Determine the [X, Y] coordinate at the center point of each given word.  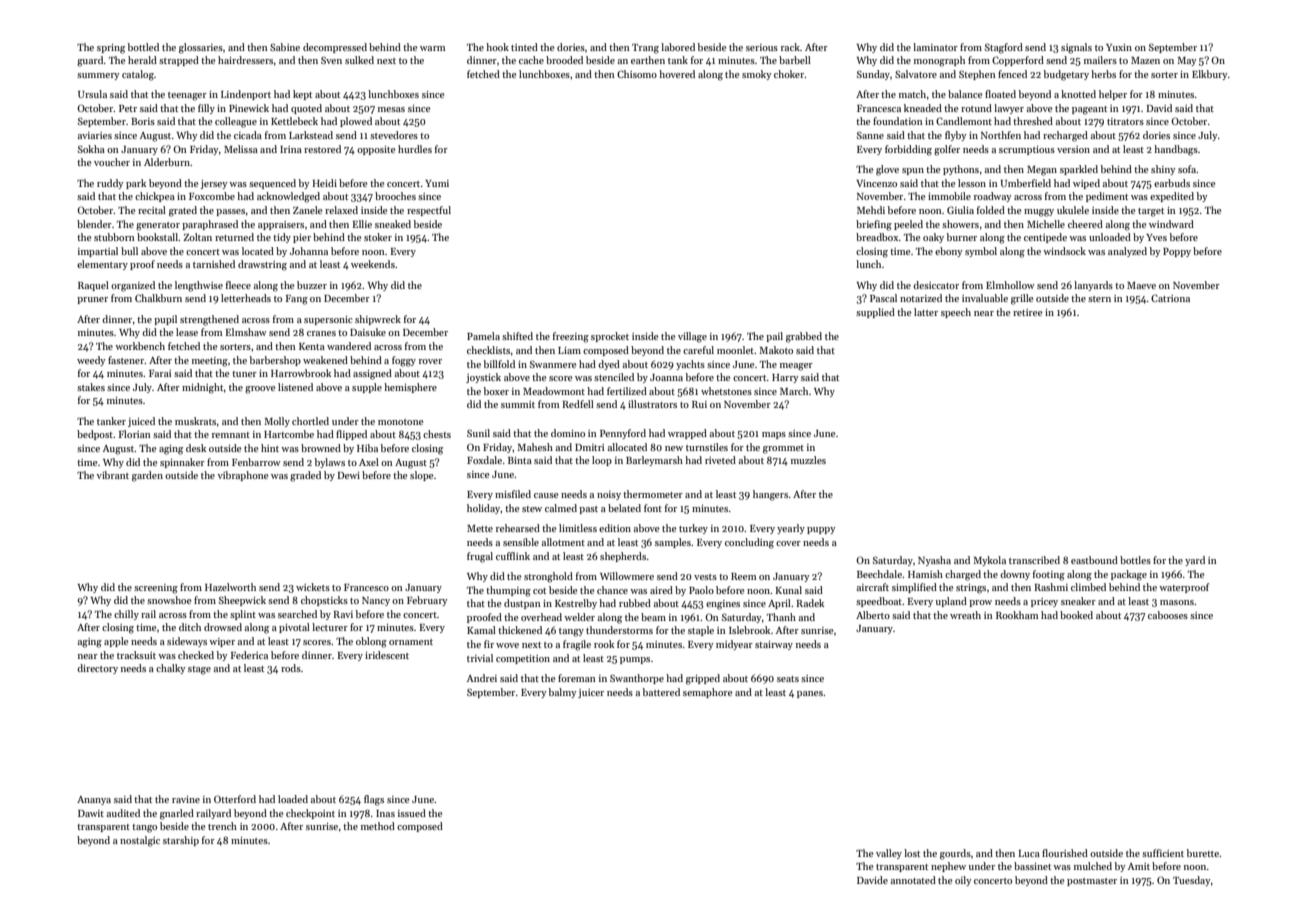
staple [701, 631]
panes [810, 694]
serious [762, 47]
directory [97, 669]
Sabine [285, 47]
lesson [972, 183]
